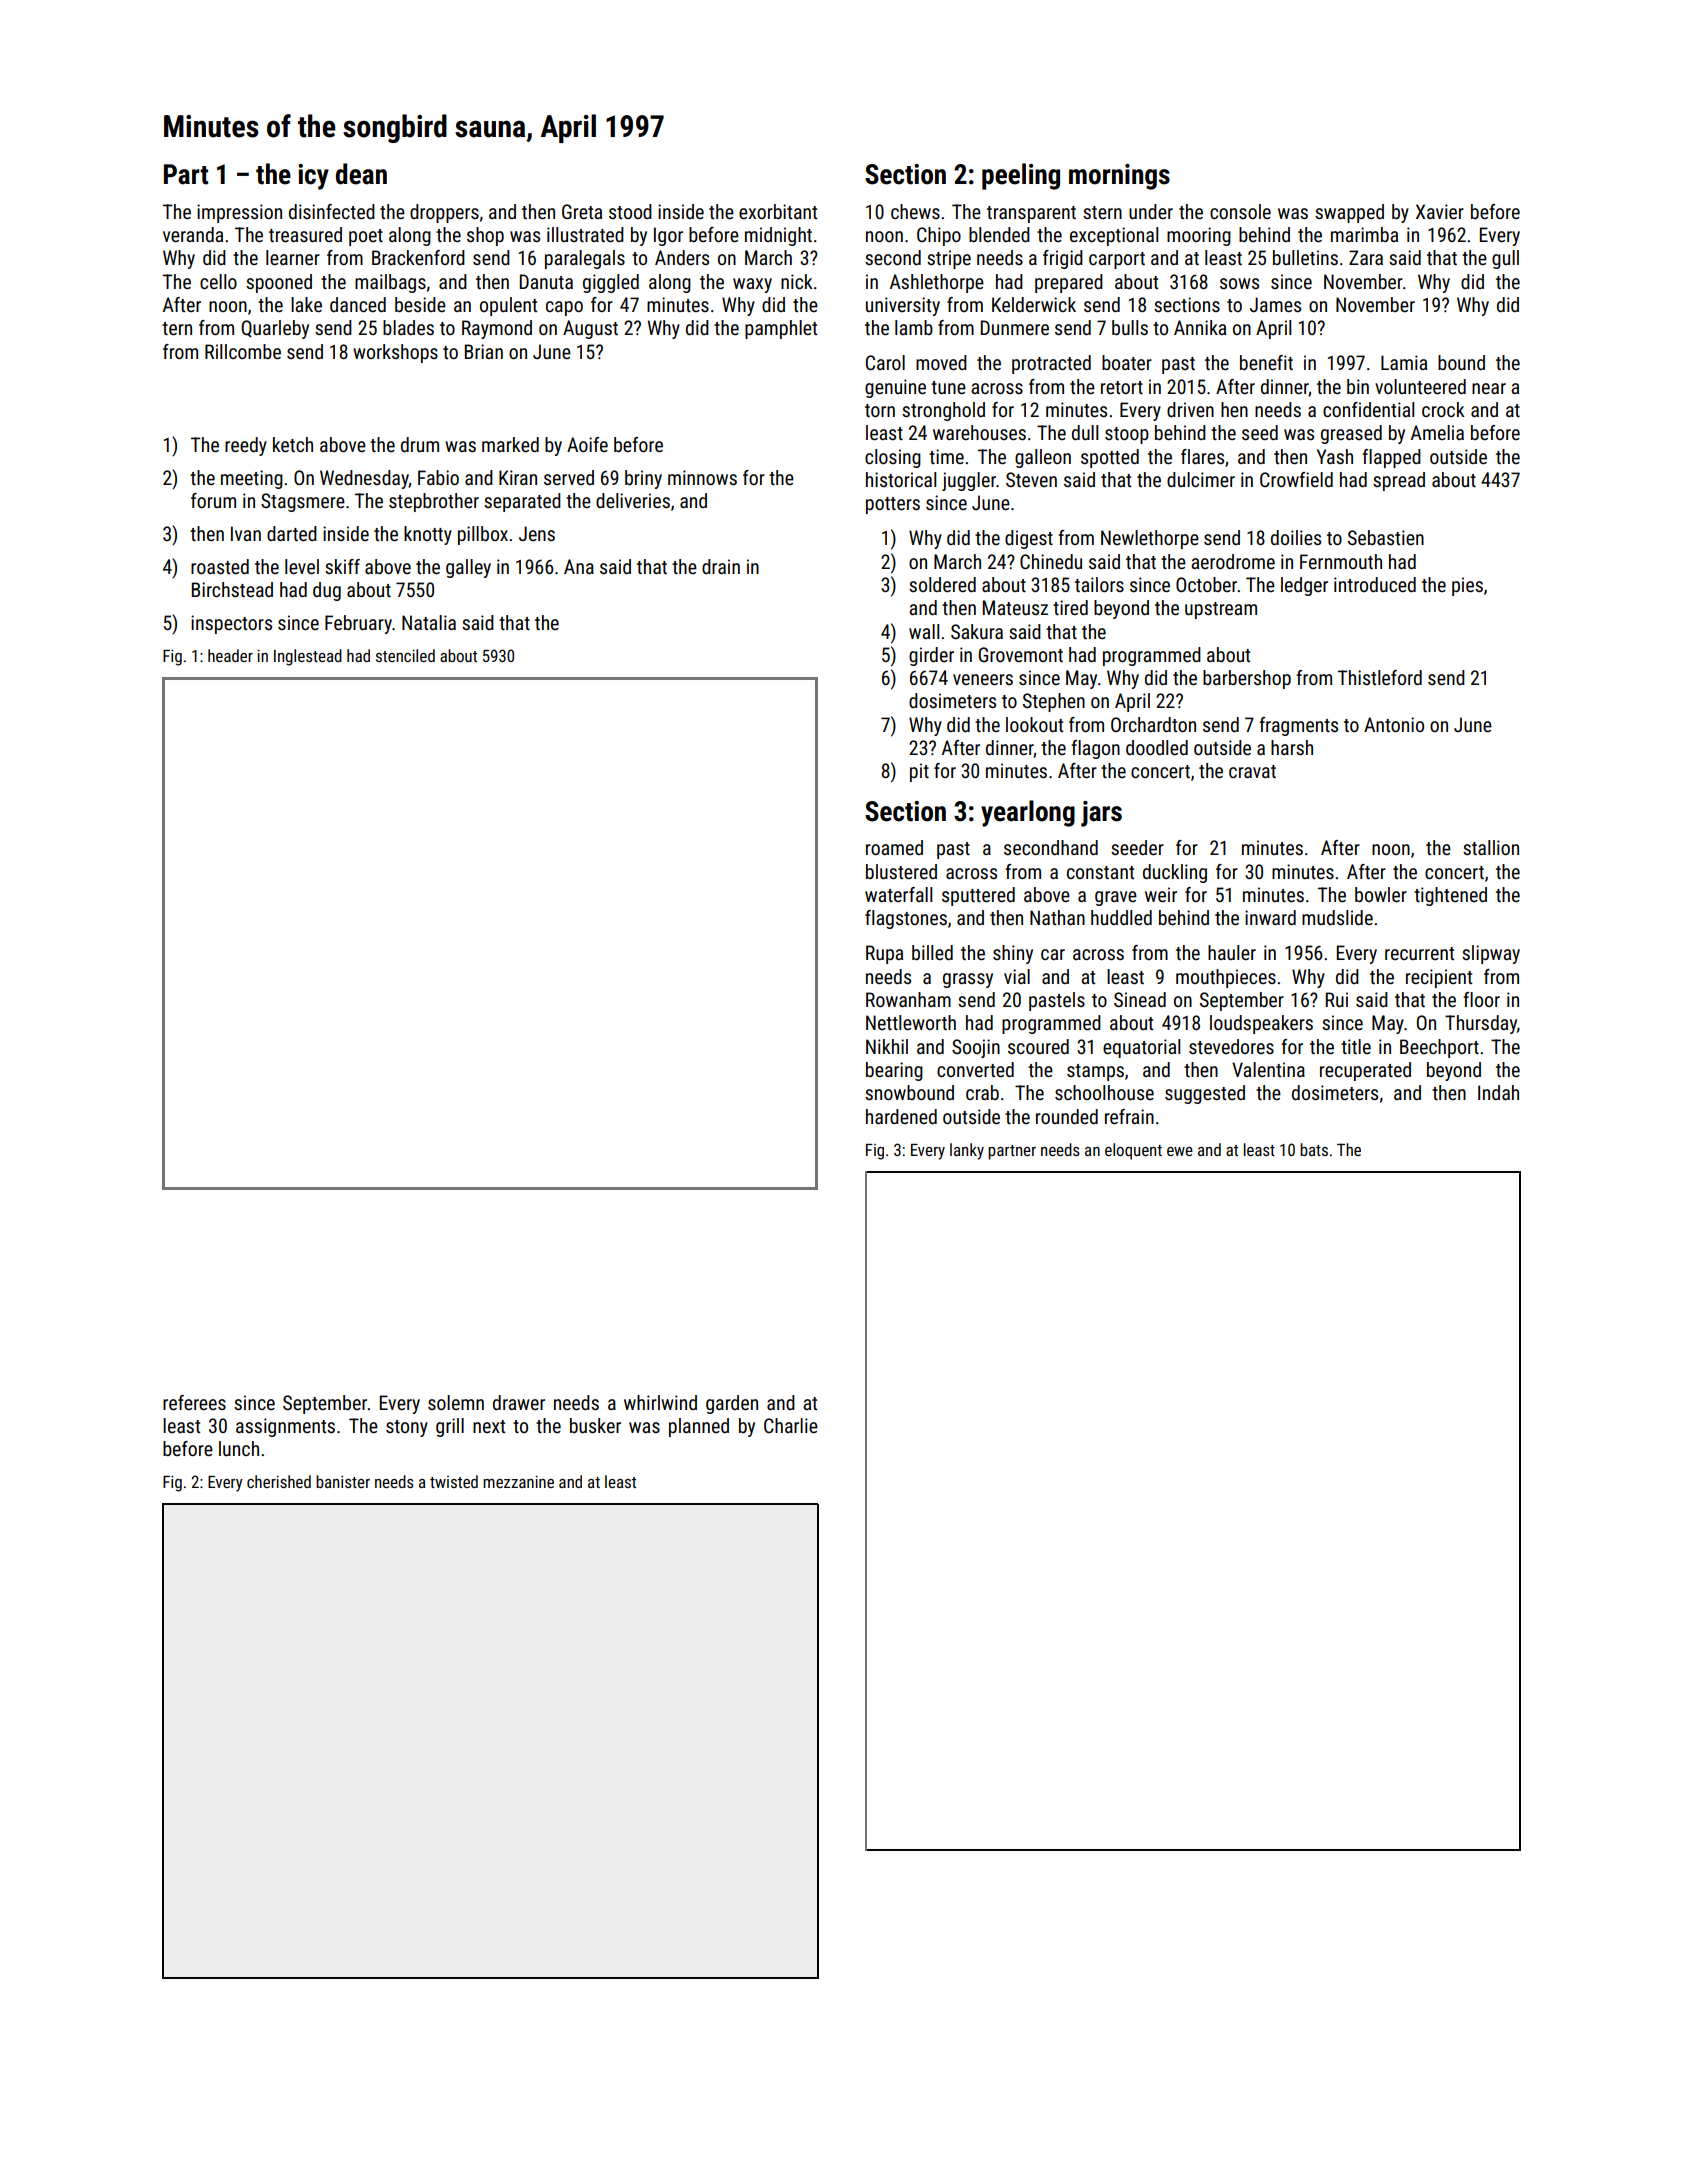 The width and height of the screenshot is (1683, 2178). What do you see at coordinates (702, 477) in the screenshot?
I see `minnows` at bounding box center [702, 477].
